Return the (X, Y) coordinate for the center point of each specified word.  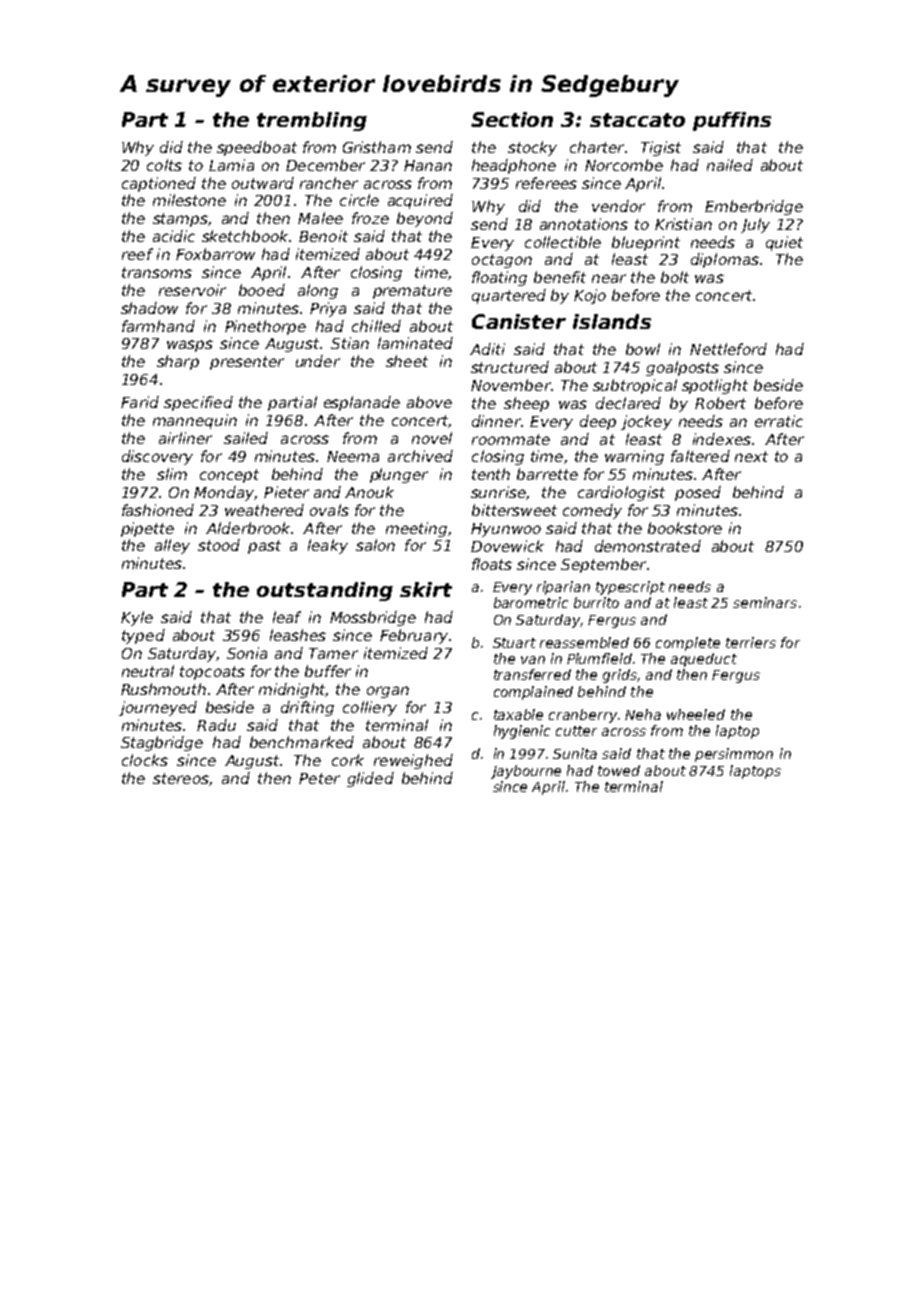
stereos (181, 778)
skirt (426, 589)
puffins (732, 121)
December (325, 165)
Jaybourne (526, 772)
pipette (147, 529)
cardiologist (621, 493)
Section (512, 119)
